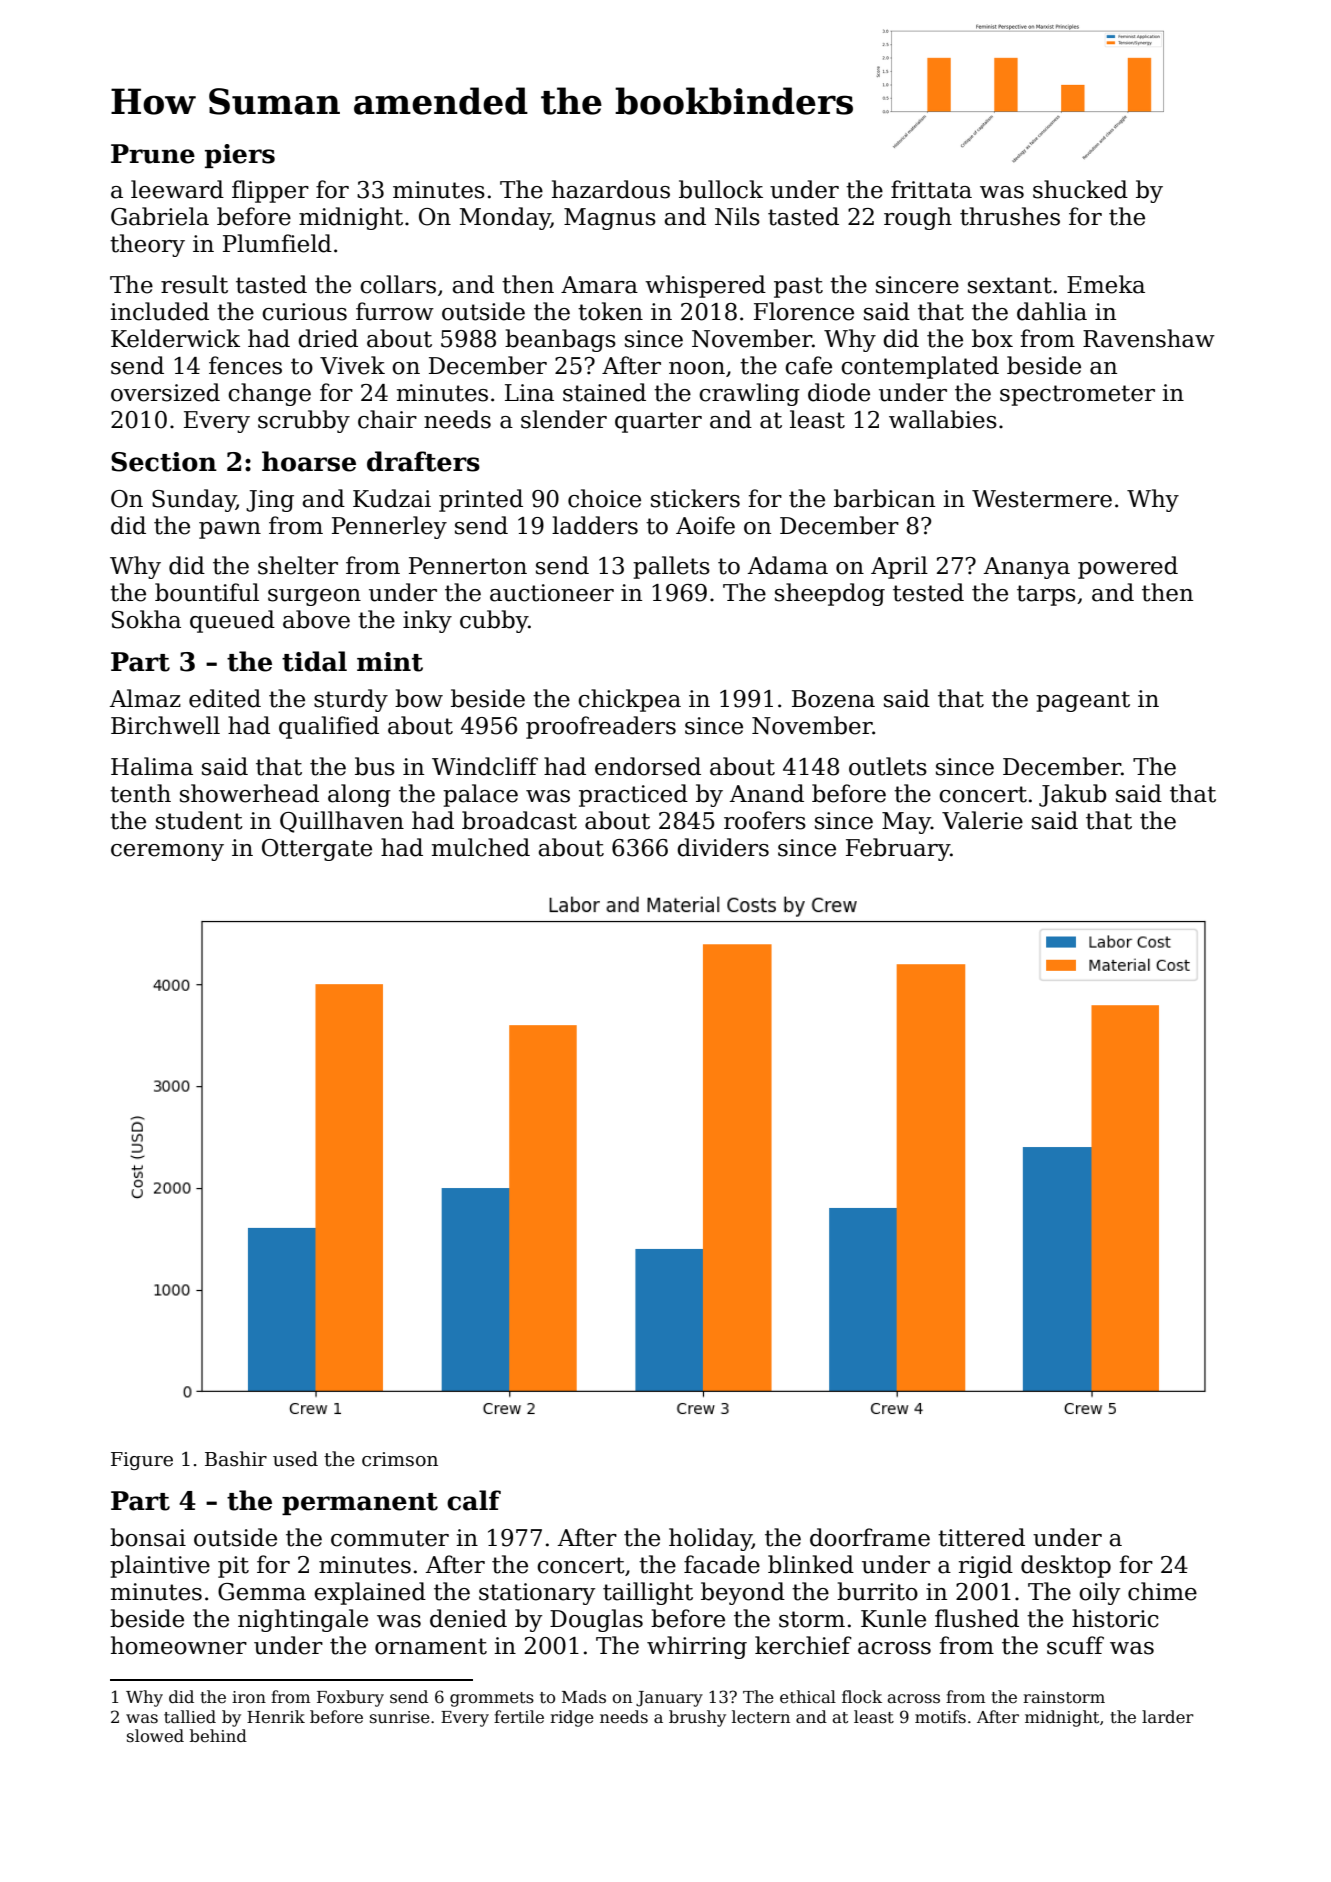 The width and height of the document is (1331, 1882). I want to click on Bozena, so click(833, 699).
